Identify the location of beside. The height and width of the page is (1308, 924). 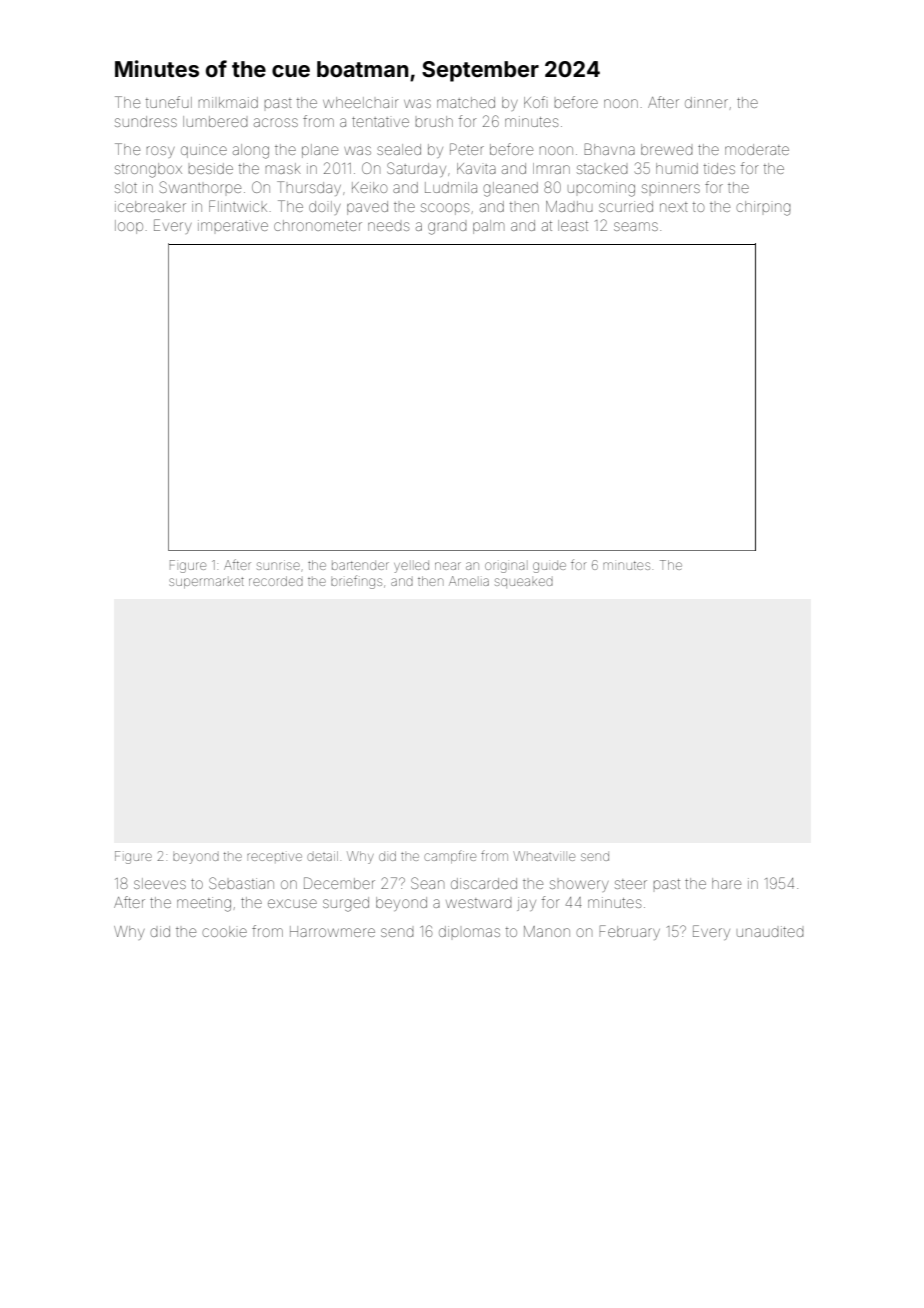
(210, 168).
